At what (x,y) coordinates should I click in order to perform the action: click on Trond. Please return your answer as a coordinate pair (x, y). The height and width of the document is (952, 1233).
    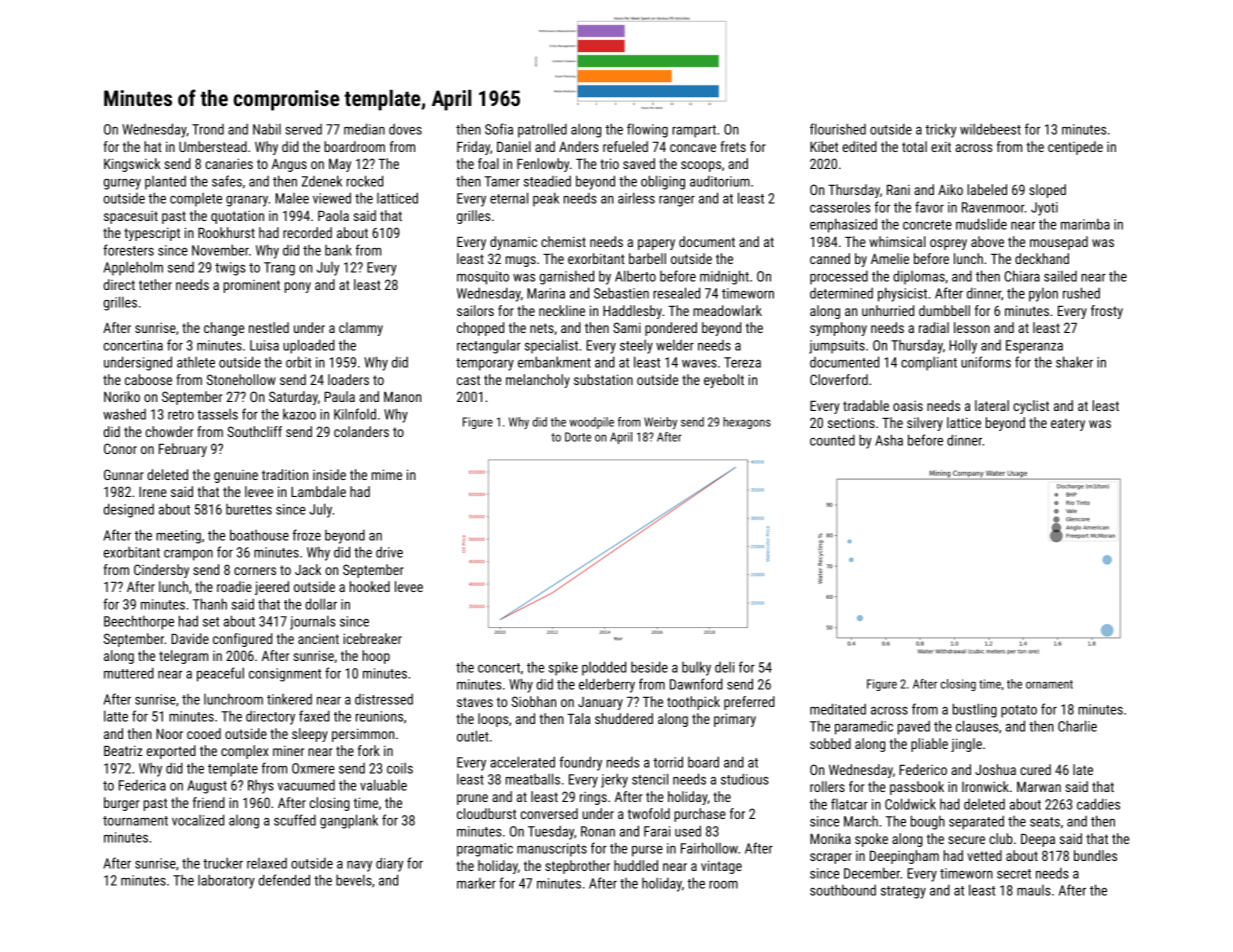
    Looking at the image, I should click on (208, 129).
